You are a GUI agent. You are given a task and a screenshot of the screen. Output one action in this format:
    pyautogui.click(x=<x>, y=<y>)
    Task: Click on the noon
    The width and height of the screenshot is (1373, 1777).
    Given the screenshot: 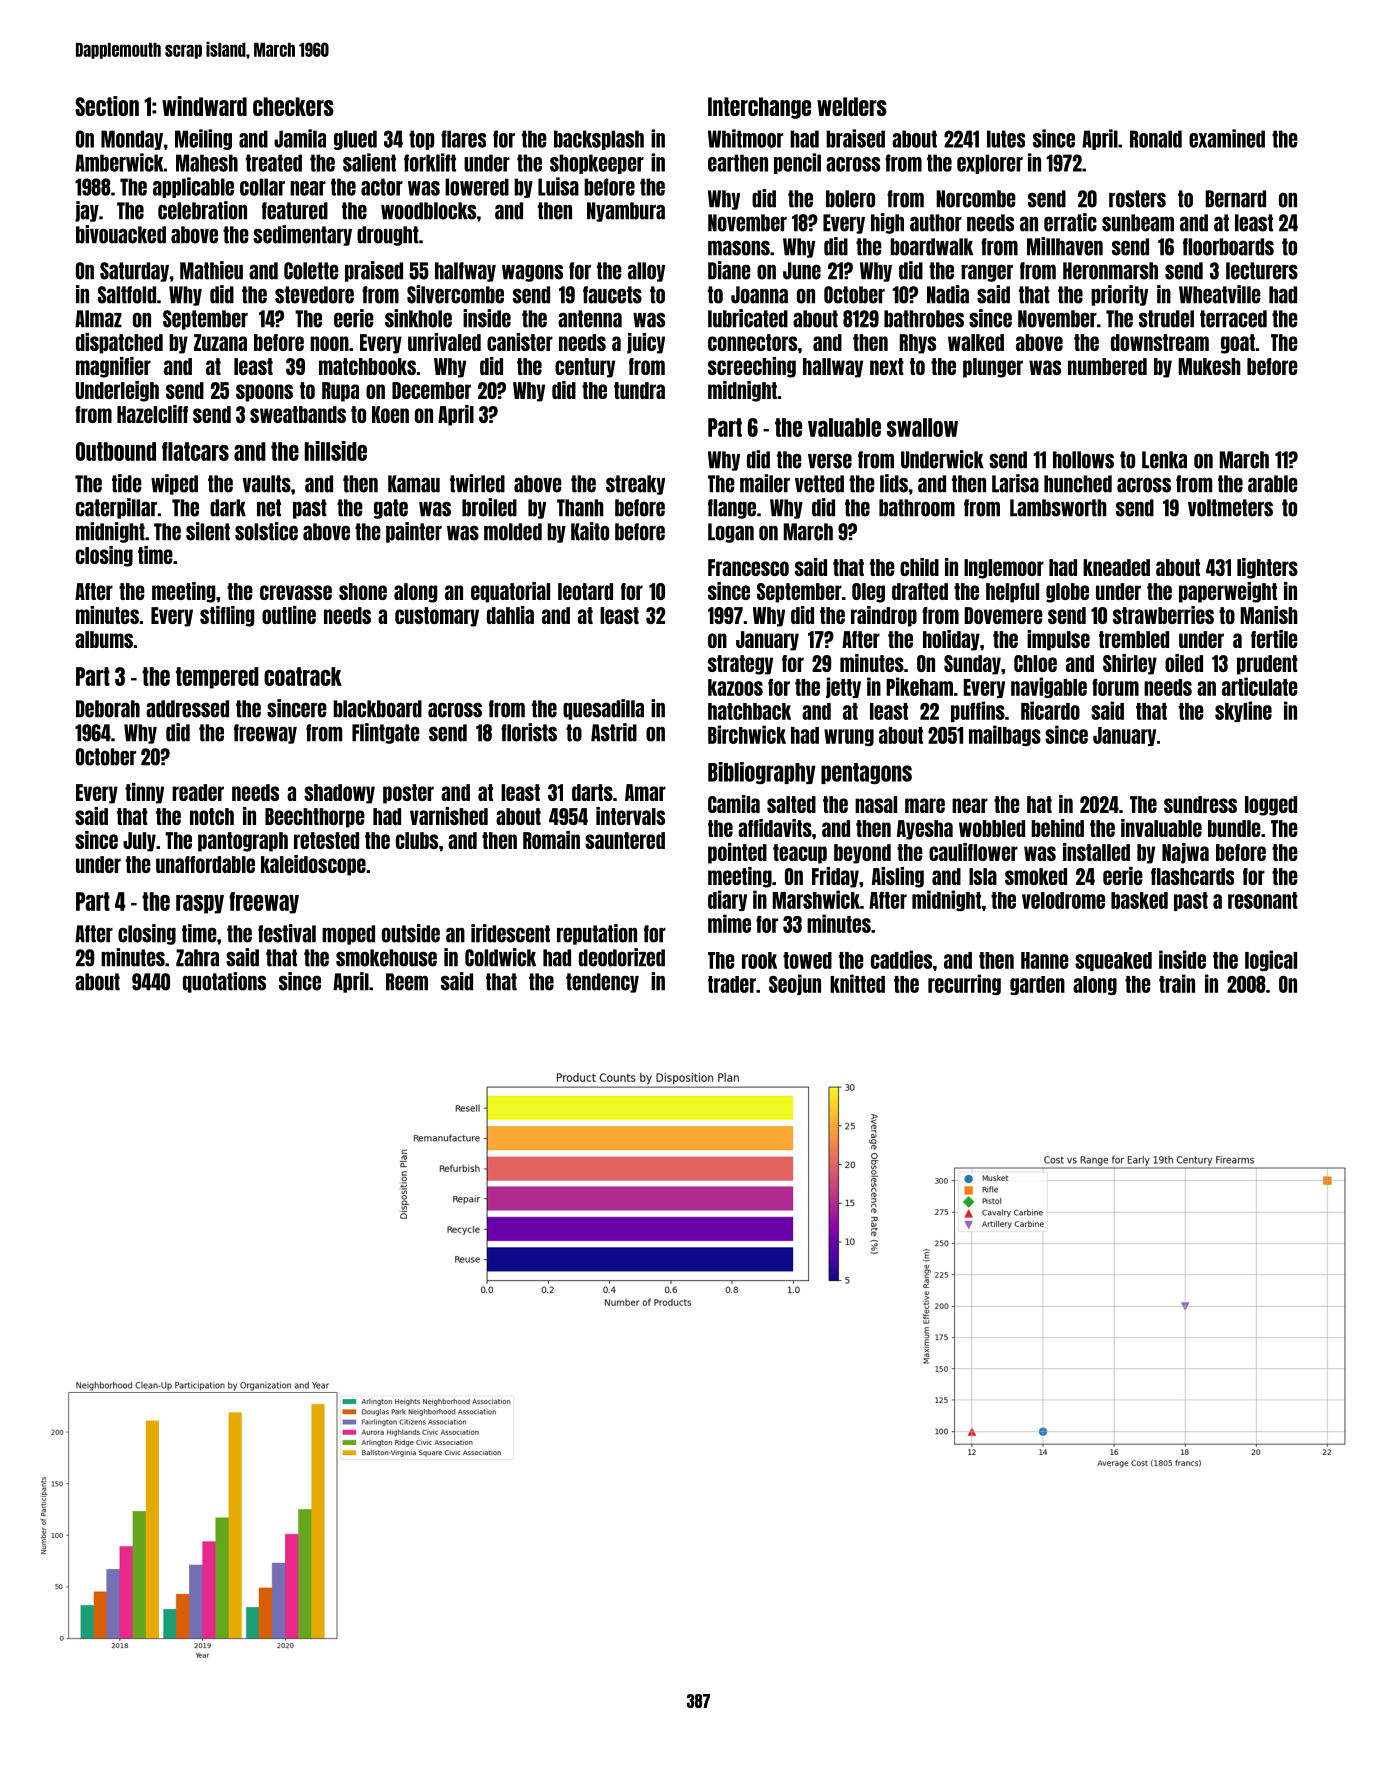 What is the action you would take?
    pyautogui.click(x=329, y=343)
